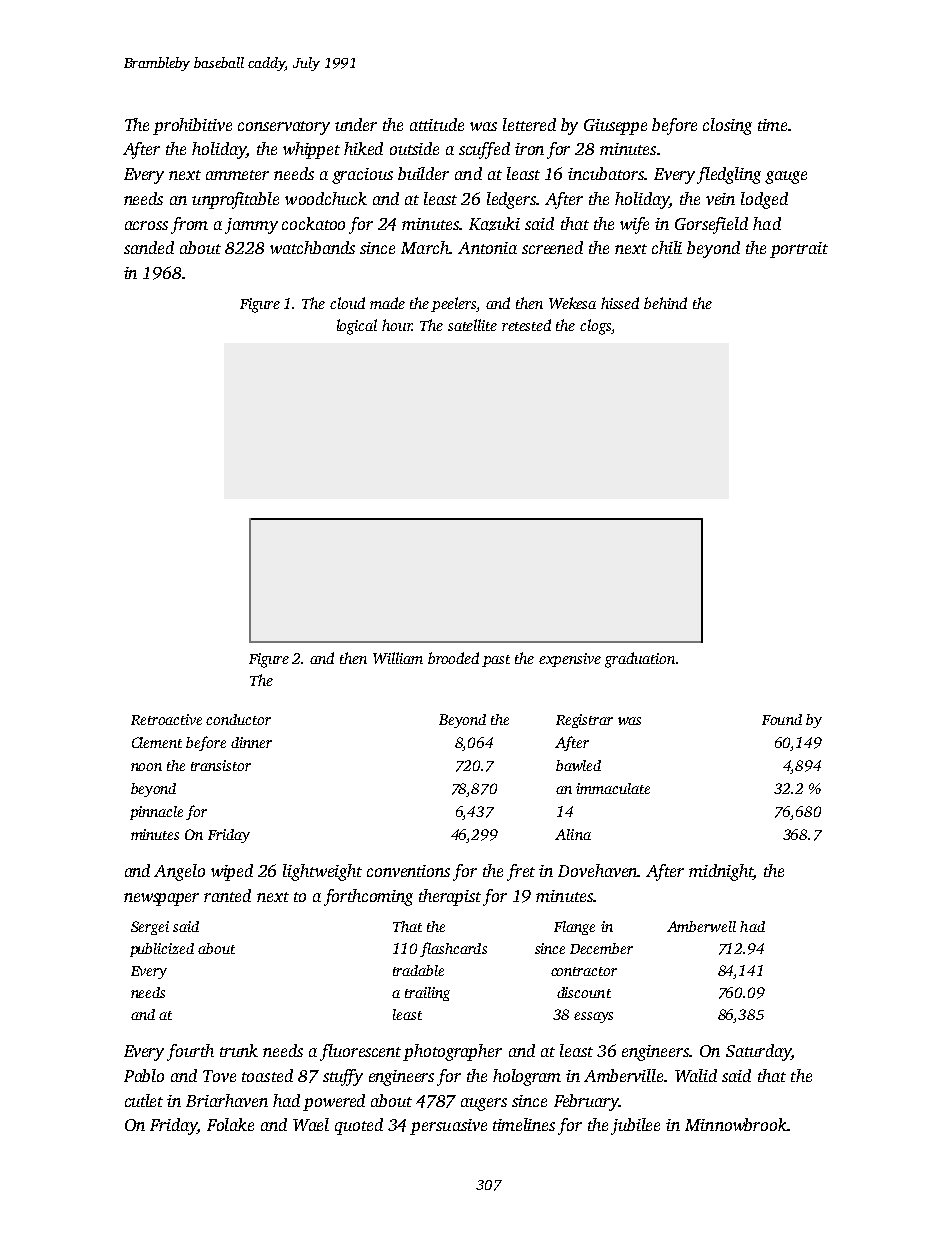 Image resolution: width=952 pixels, height=1233 pixels. I want to click on flashcards, so click(453, 949).
